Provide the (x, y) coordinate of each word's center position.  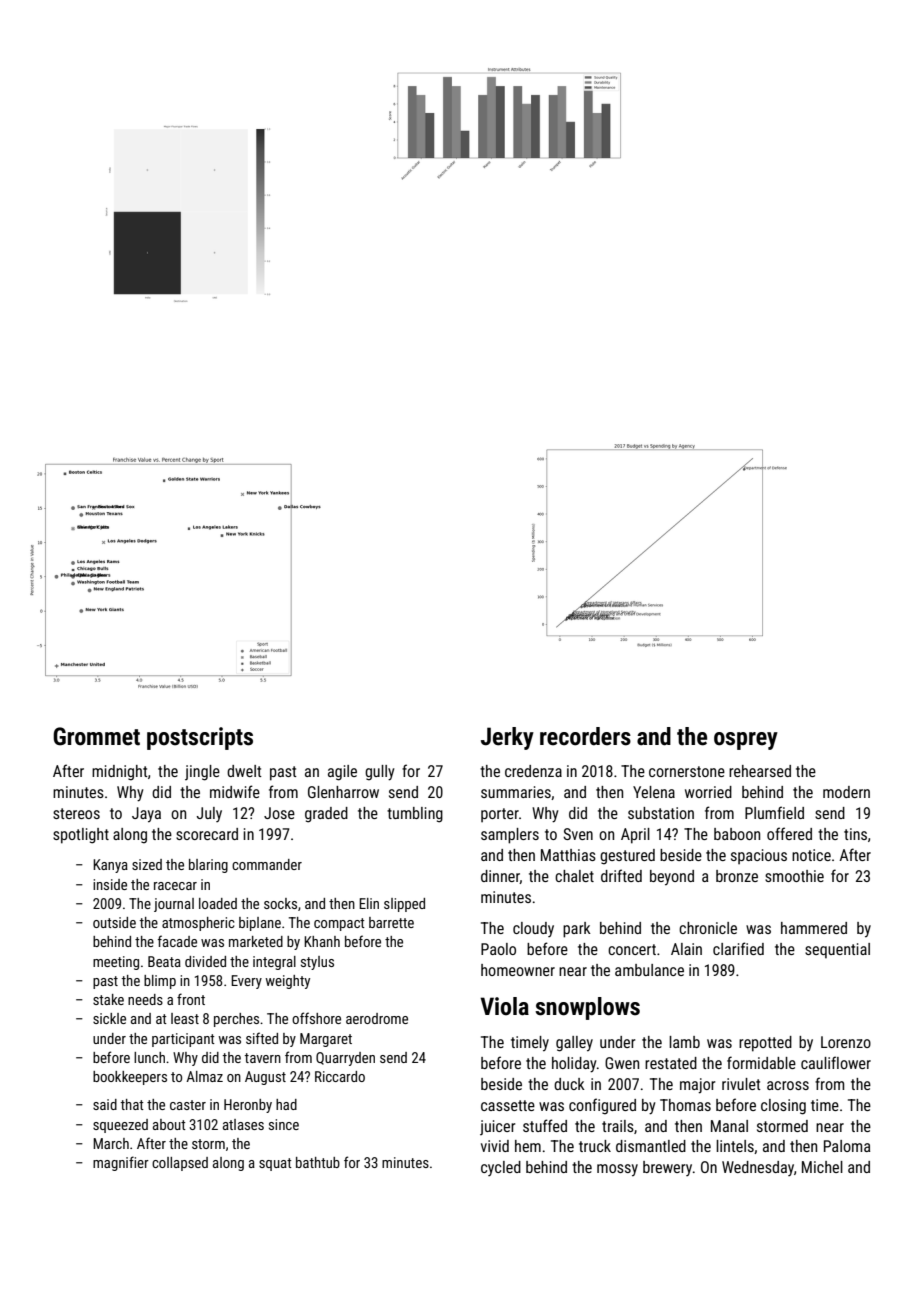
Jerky (507, 738)
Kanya (110, 866)
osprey (746, 741)
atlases (243, 1124)
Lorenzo (846, 1042)
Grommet (96, 736)
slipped (404, 905)
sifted (262, 1038)
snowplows (587, 1008)
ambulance (649, 970)
